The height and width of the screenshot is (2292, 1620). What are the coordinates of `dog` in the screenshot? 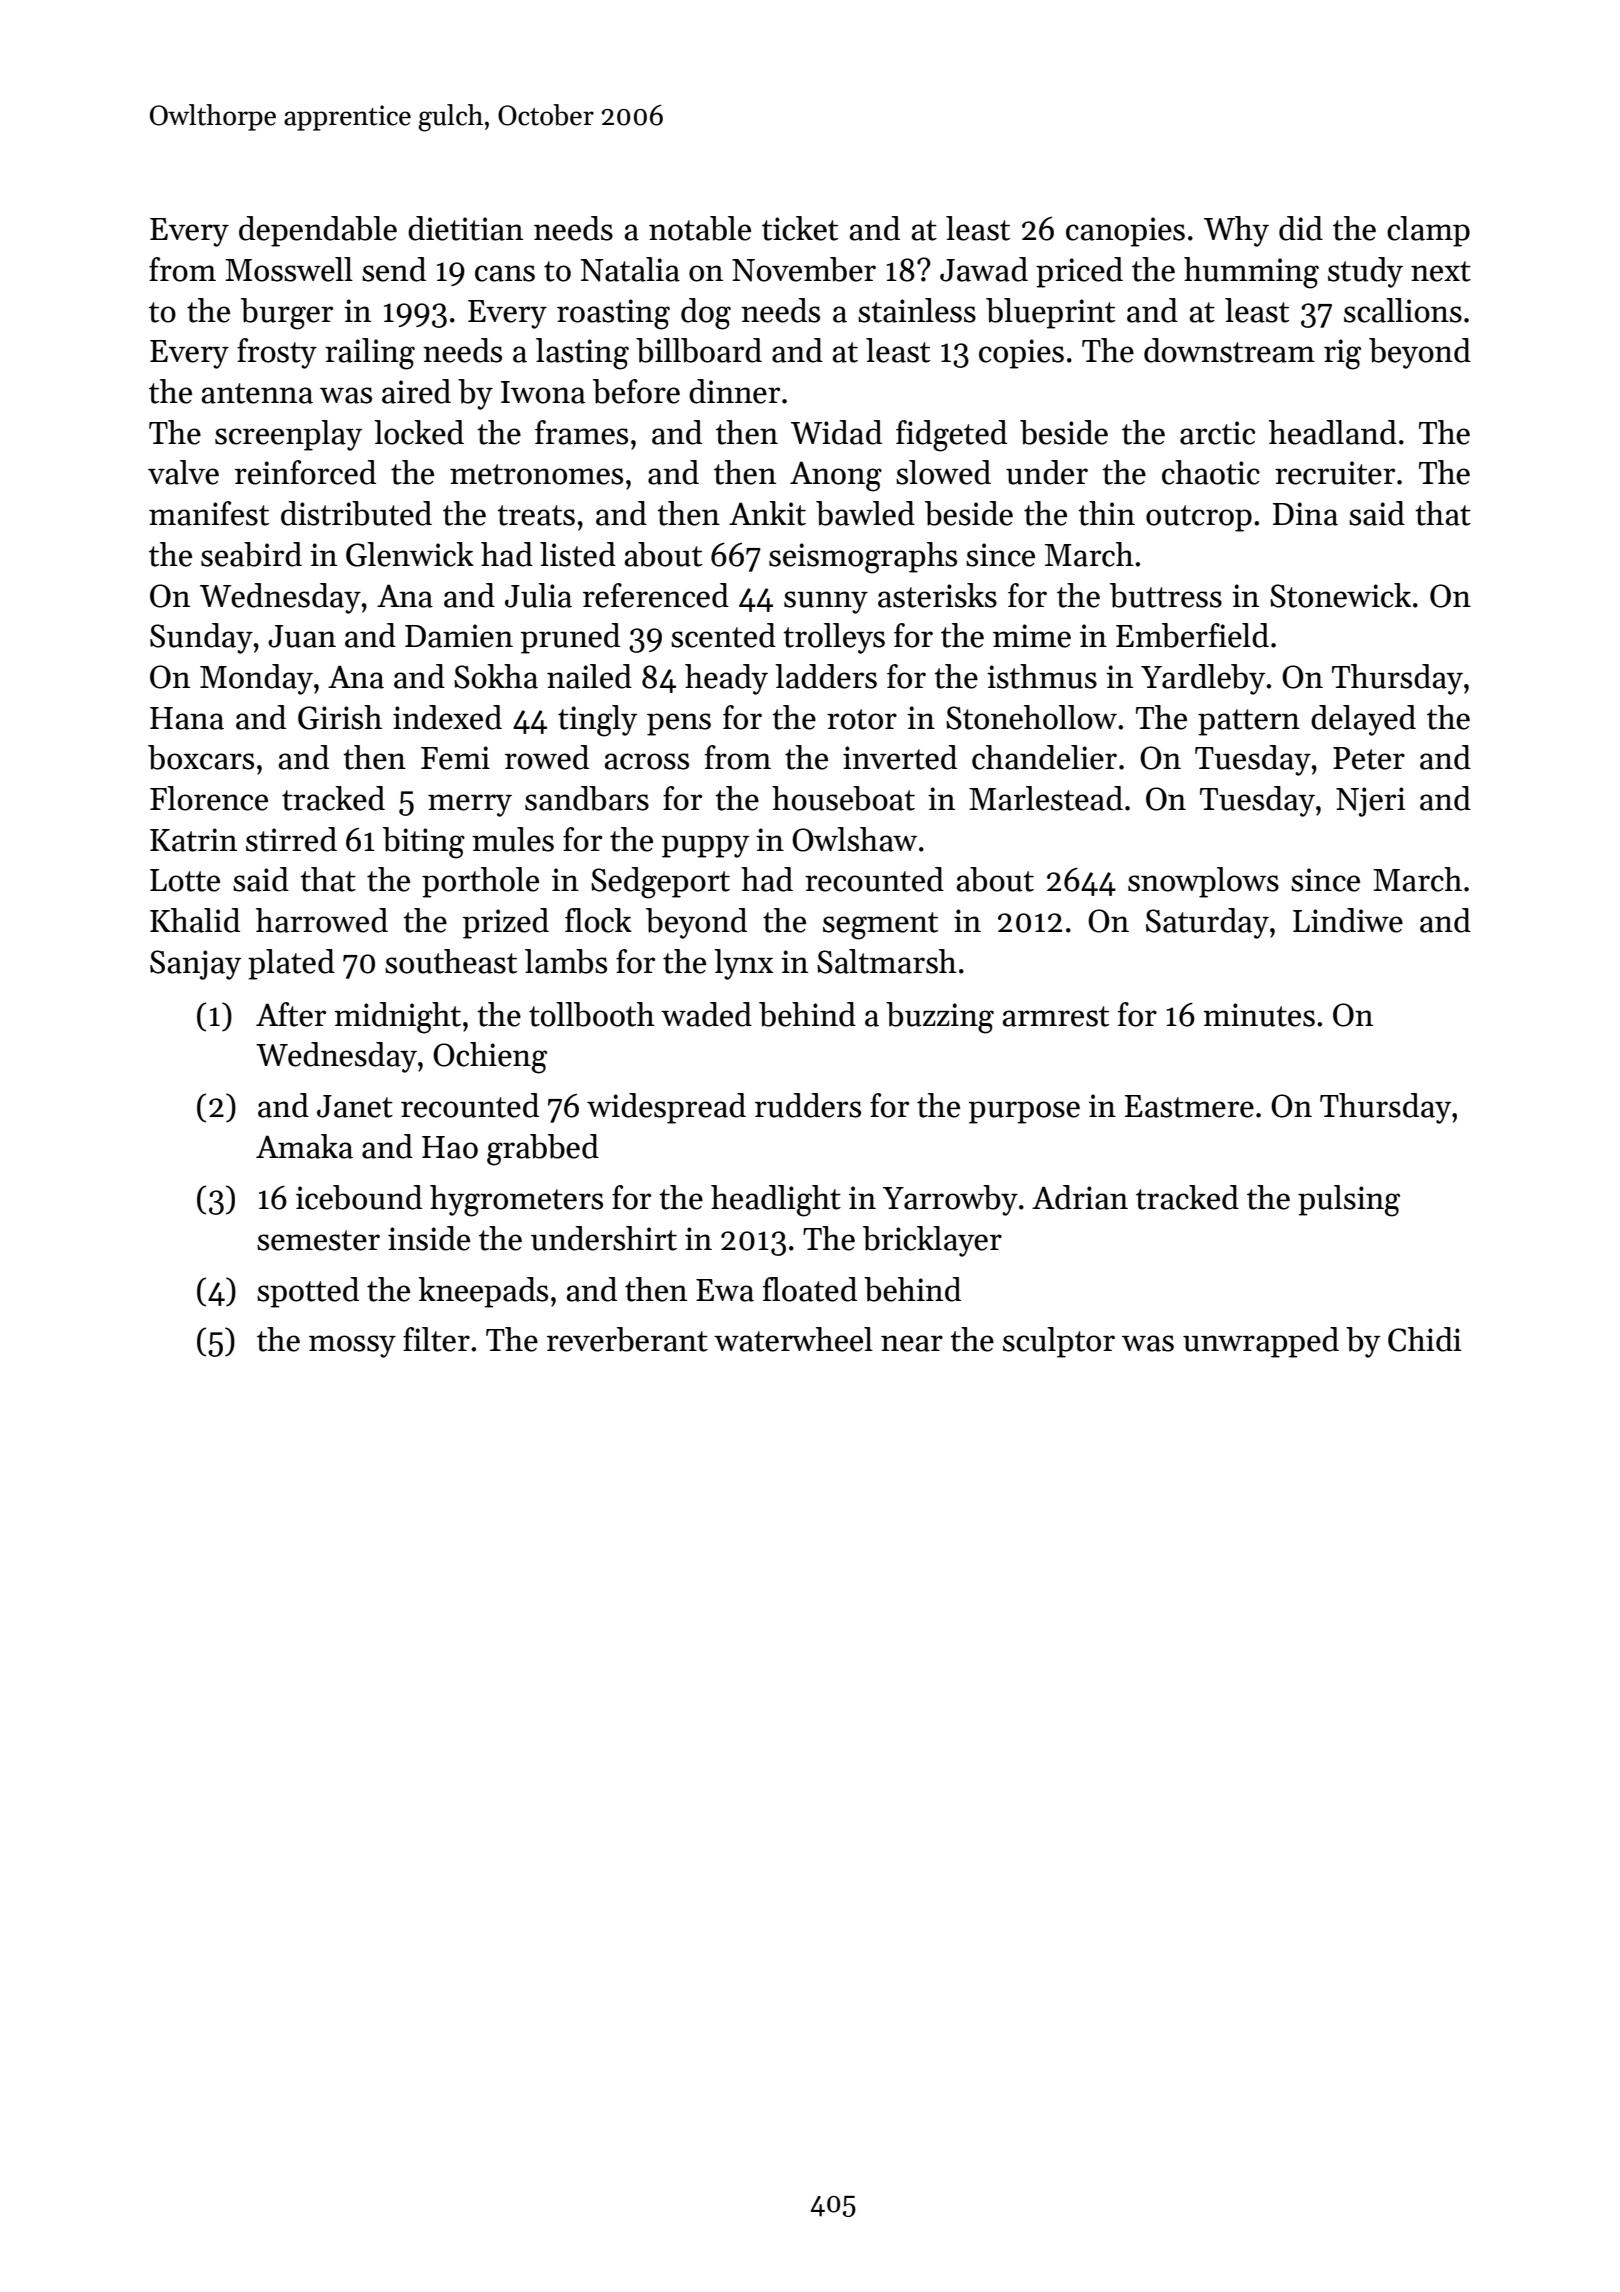 It's located at (706, 314).
